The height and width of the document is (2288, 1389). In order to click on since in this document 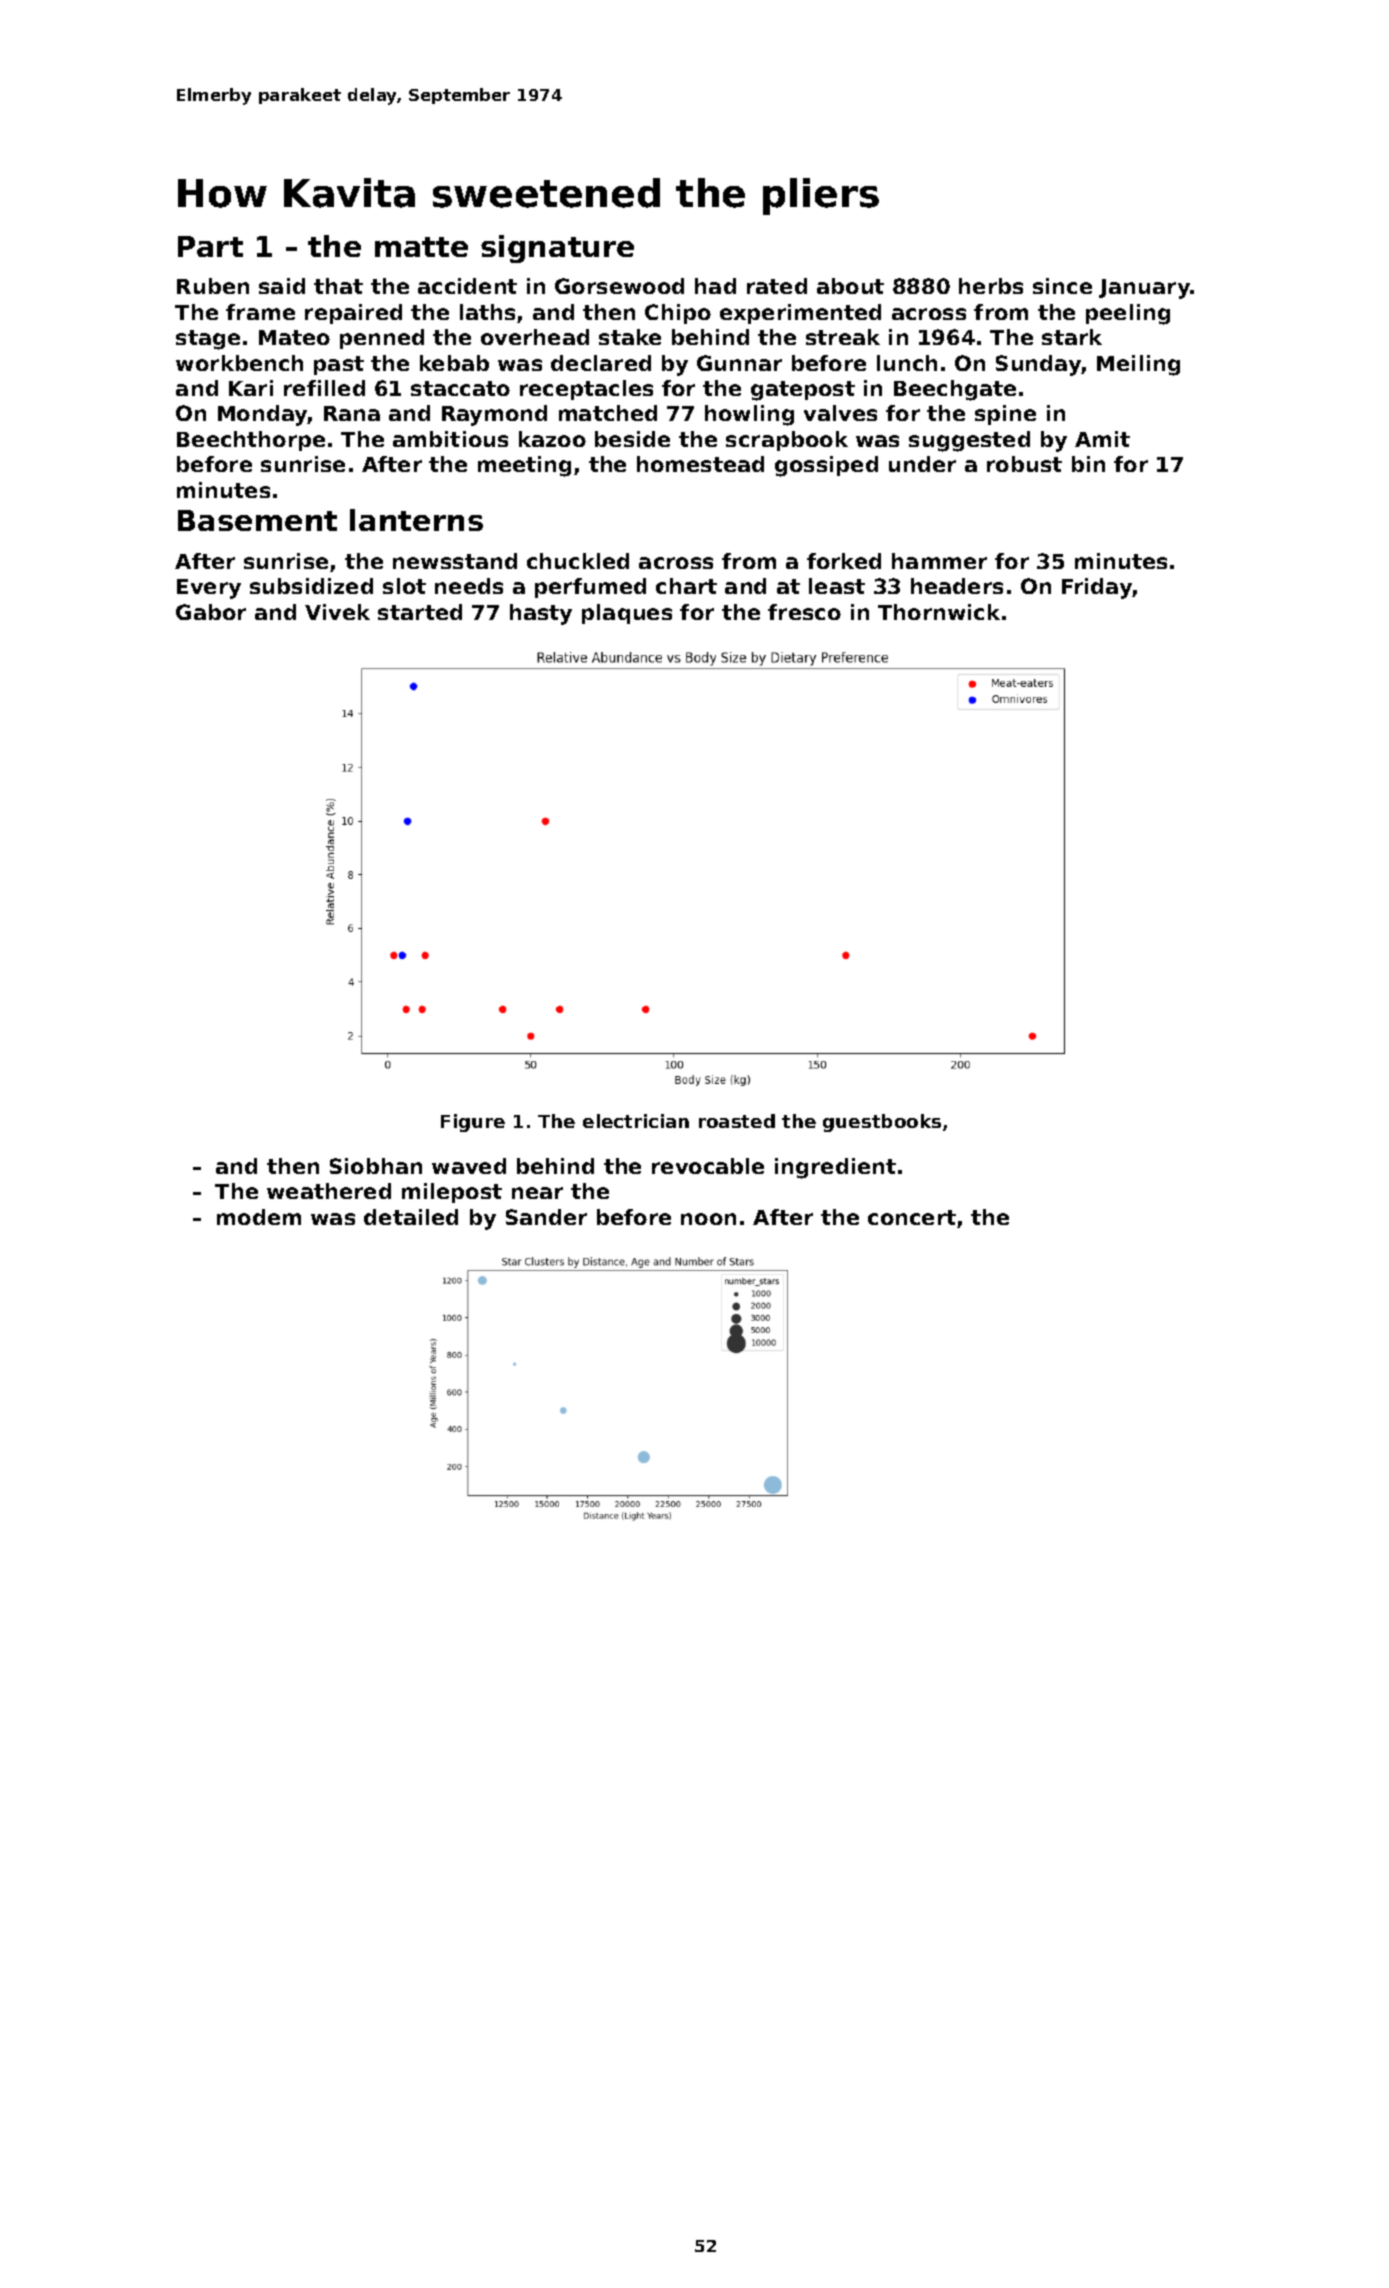, I will do `click(1062, 286)`.
